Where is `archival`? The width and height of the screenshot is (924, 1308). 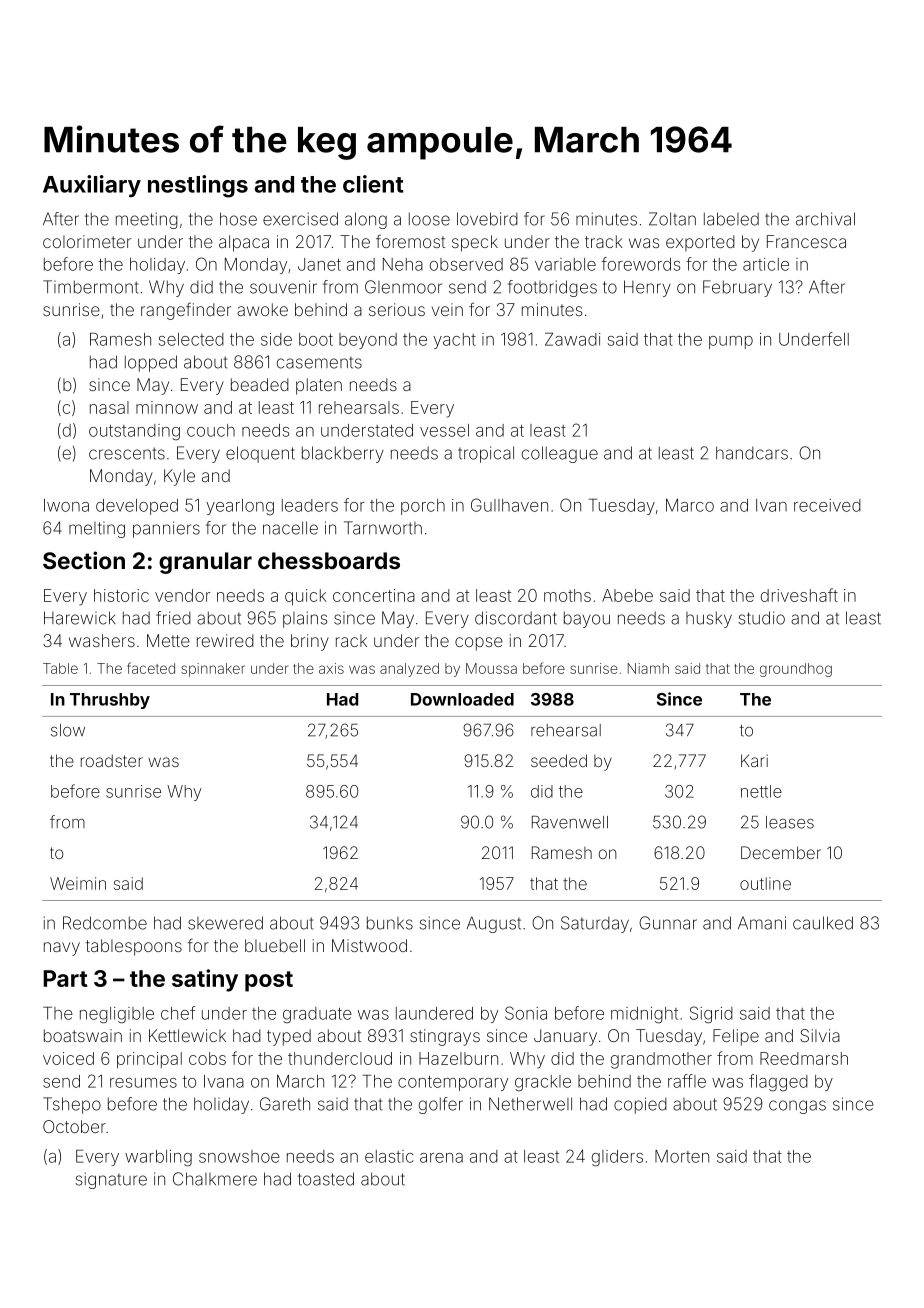 archival is located at coordinates (825, 219).
